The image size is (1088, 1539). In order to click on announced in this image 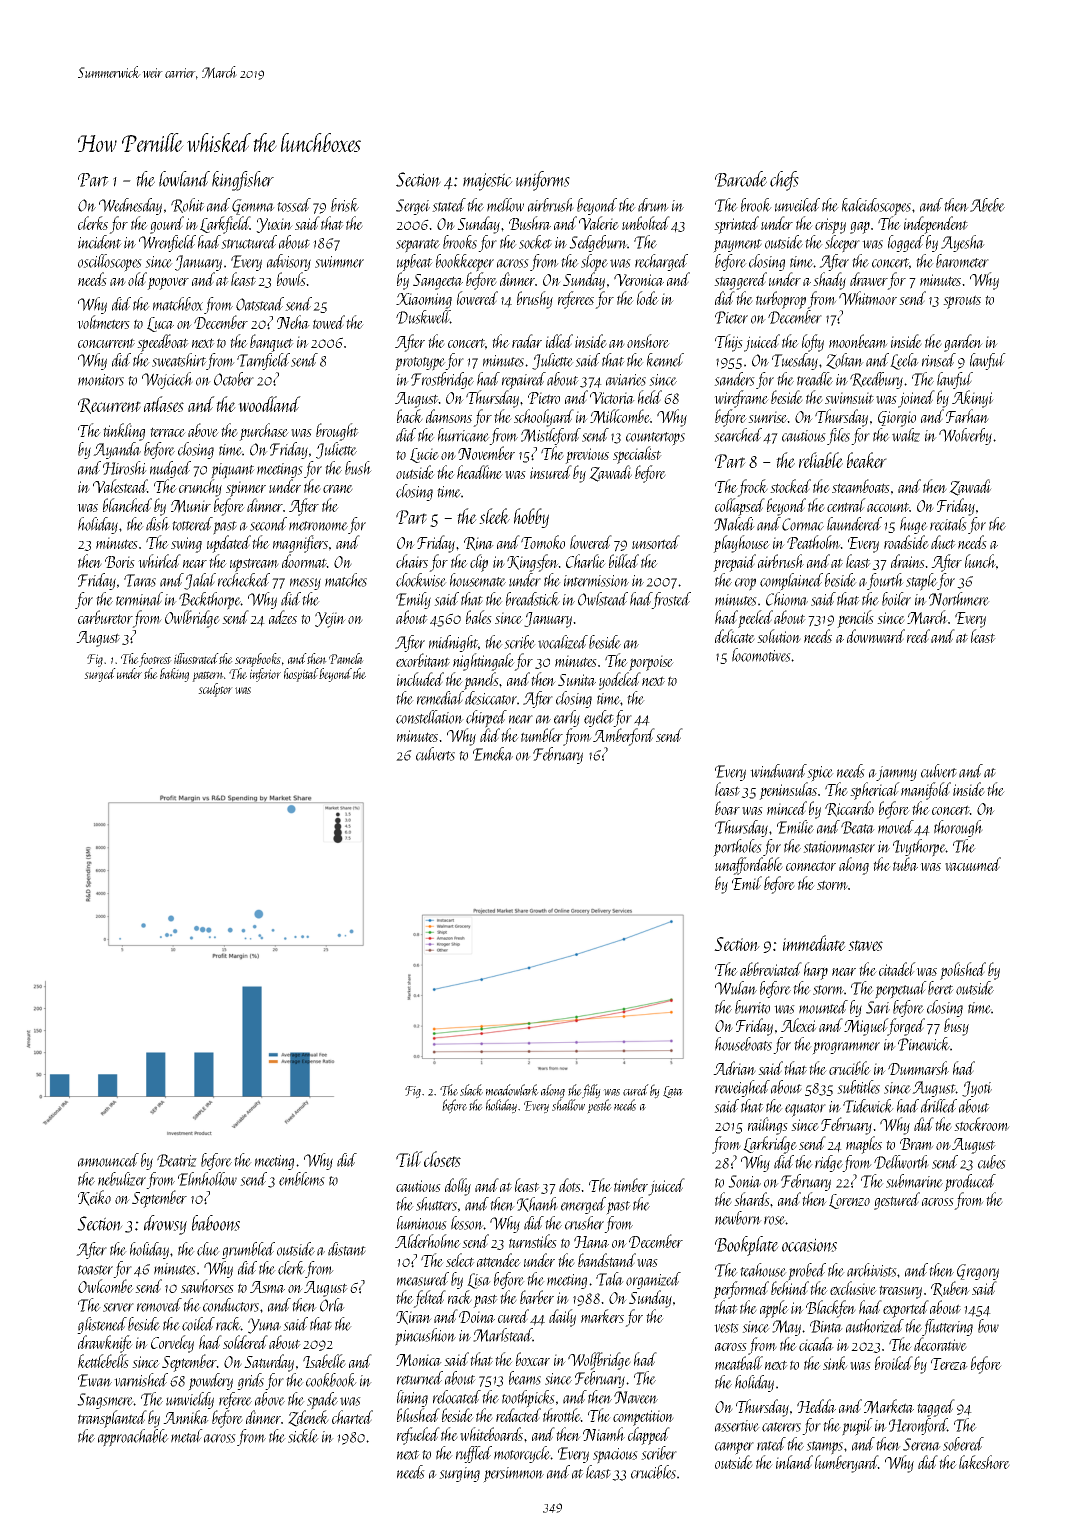, I will do `click(108, 1160)`.
